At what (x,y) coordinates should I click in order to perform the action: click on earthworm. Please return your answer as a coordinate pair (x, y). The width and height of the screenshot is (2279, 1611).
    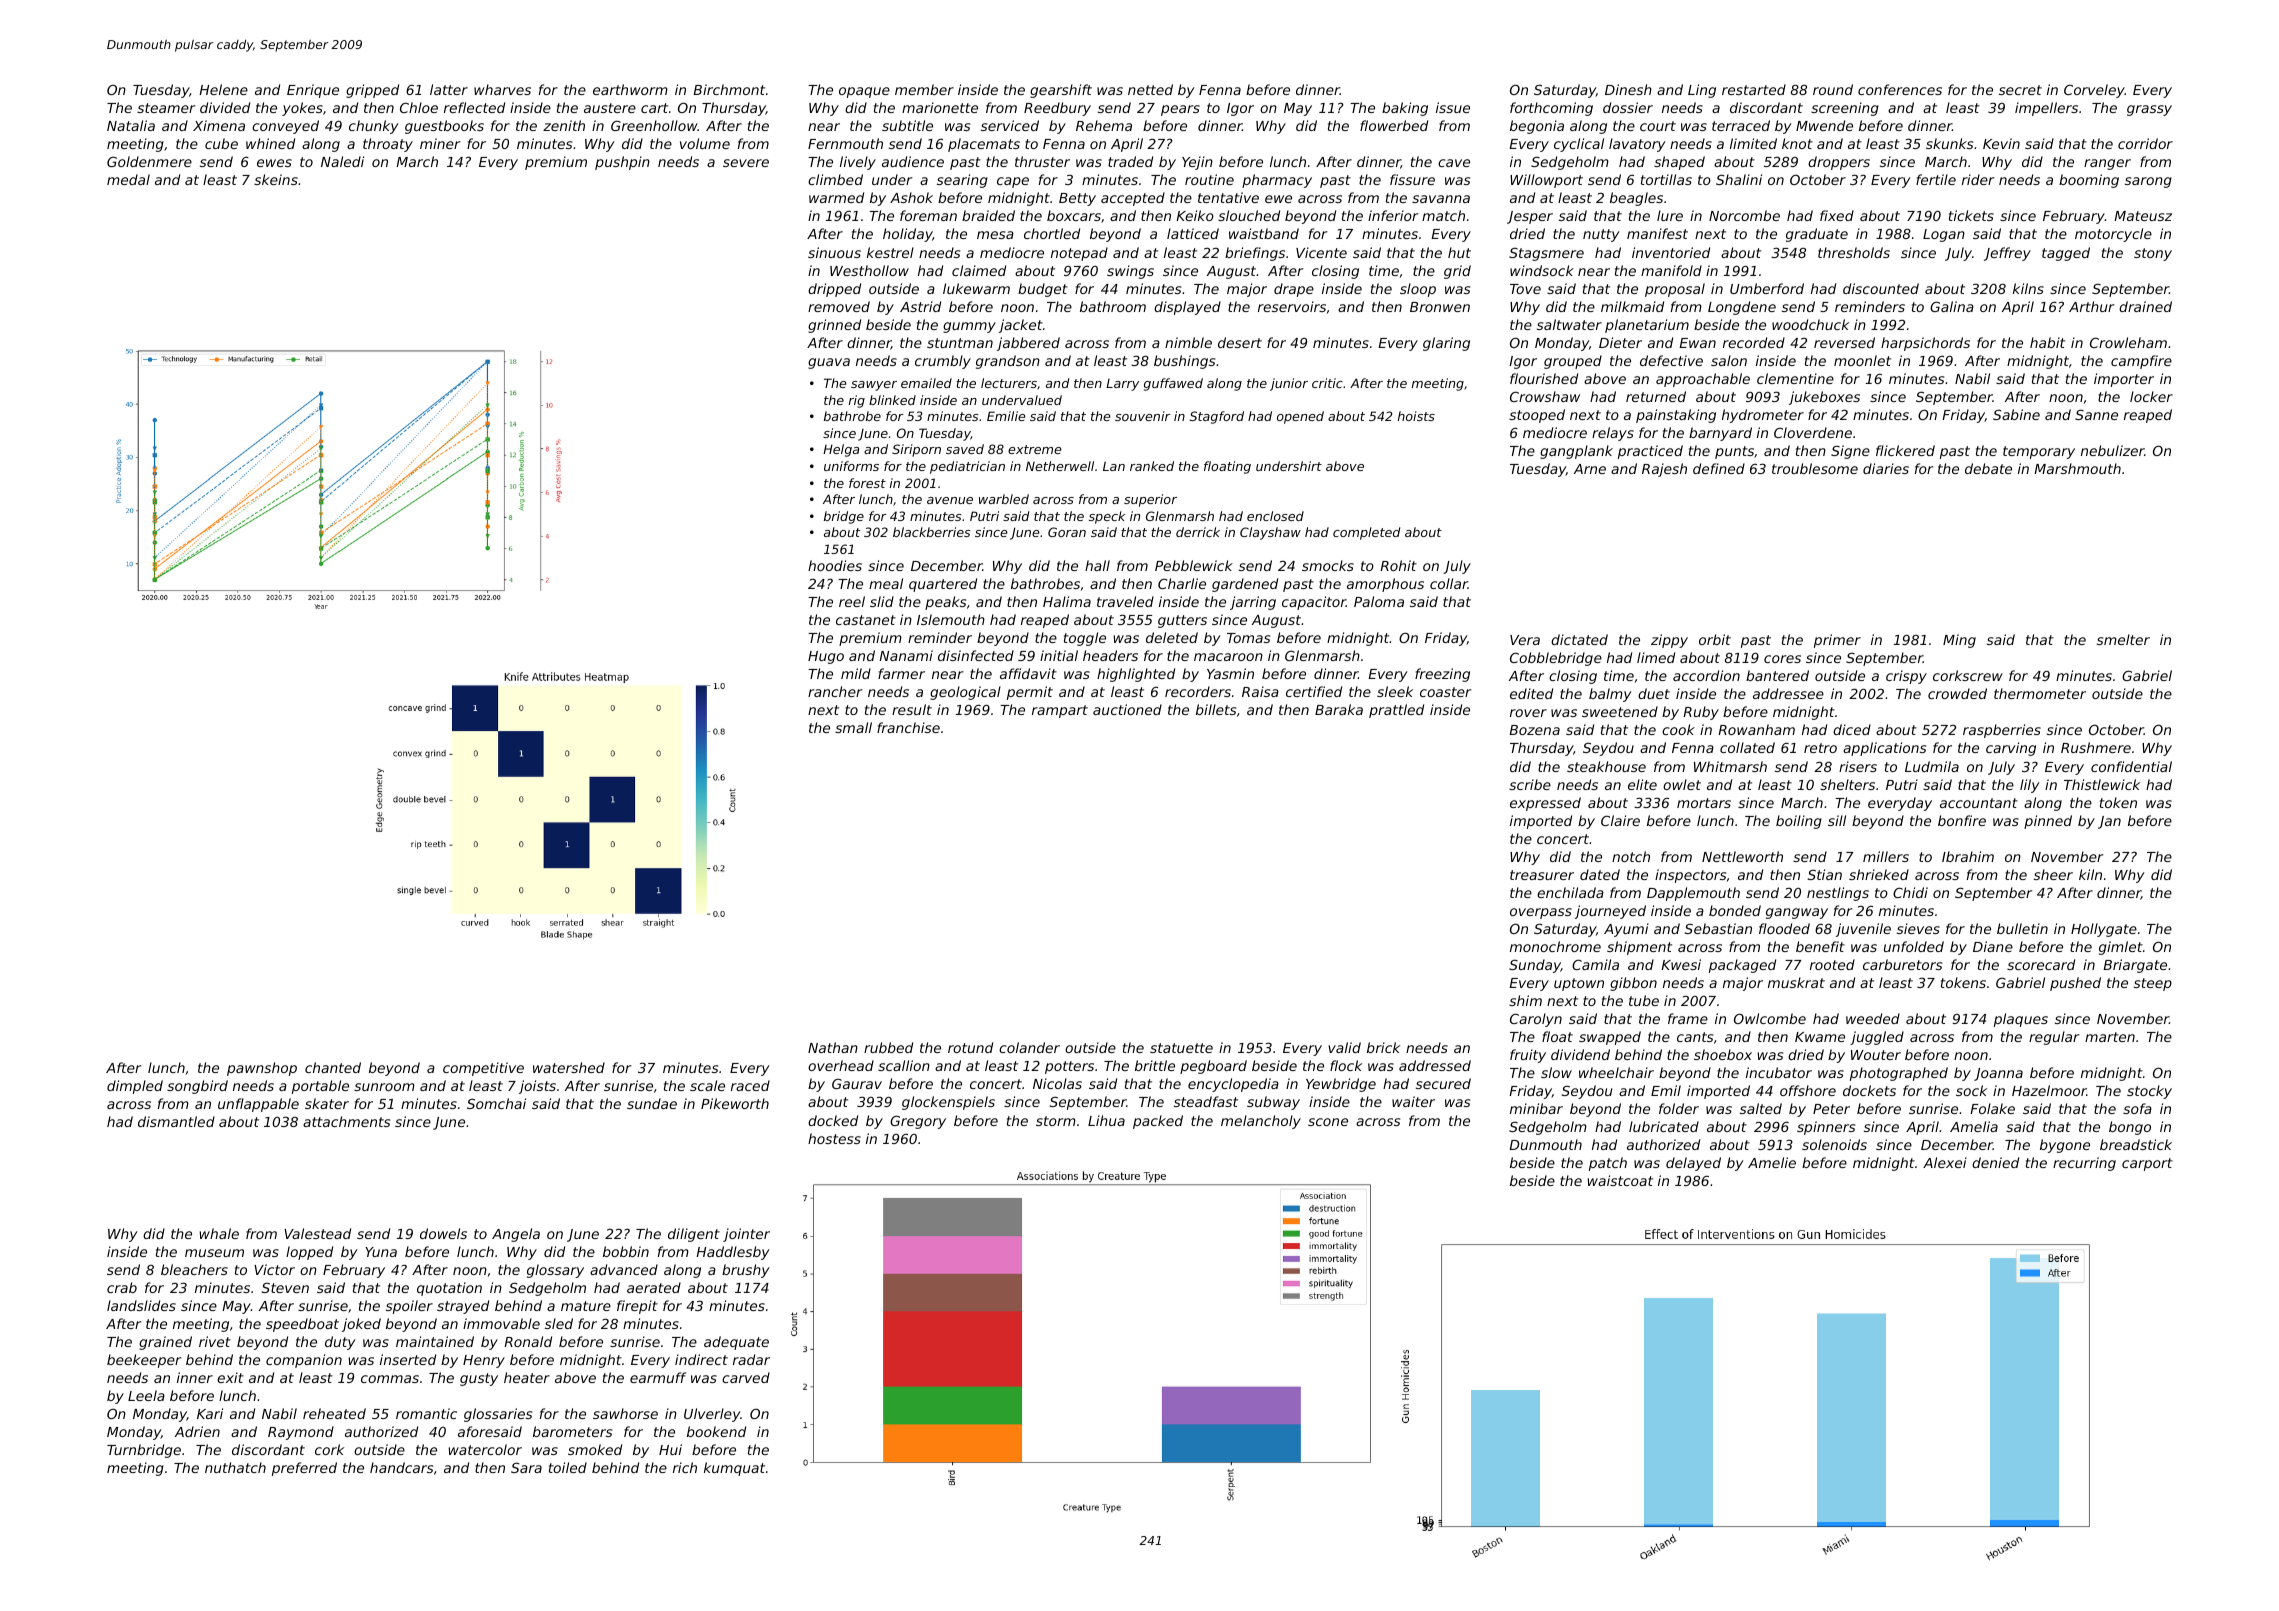
    Looking at the image, I should click on (630, 89).
